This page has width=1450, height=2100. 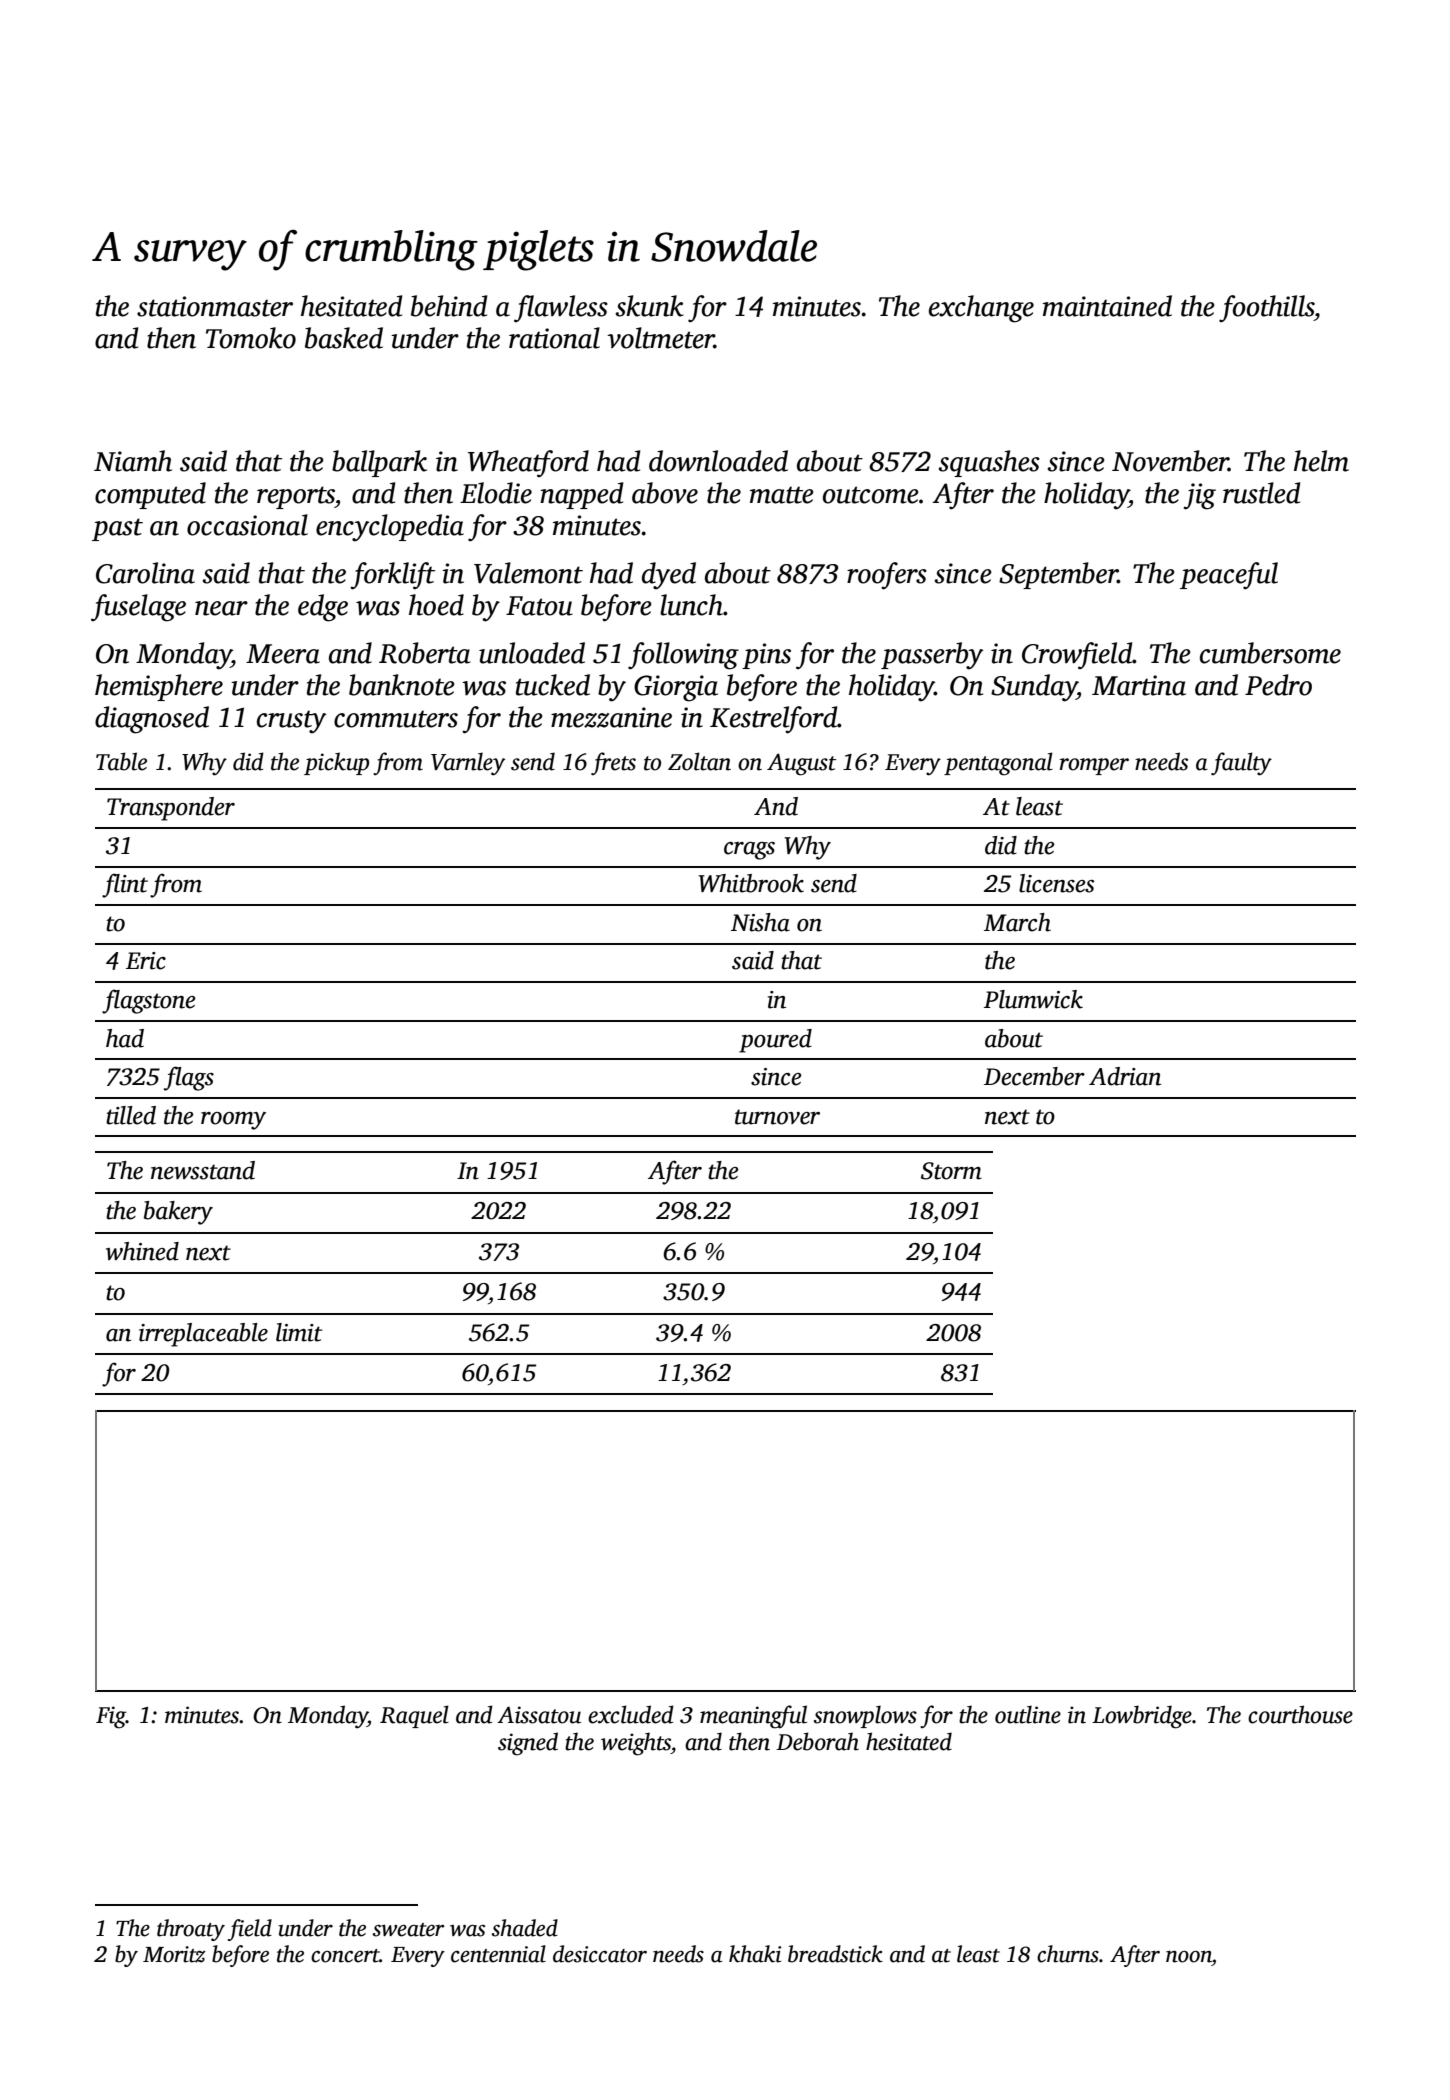 I want to click on stationmaster, so click(x=215, y=306).
